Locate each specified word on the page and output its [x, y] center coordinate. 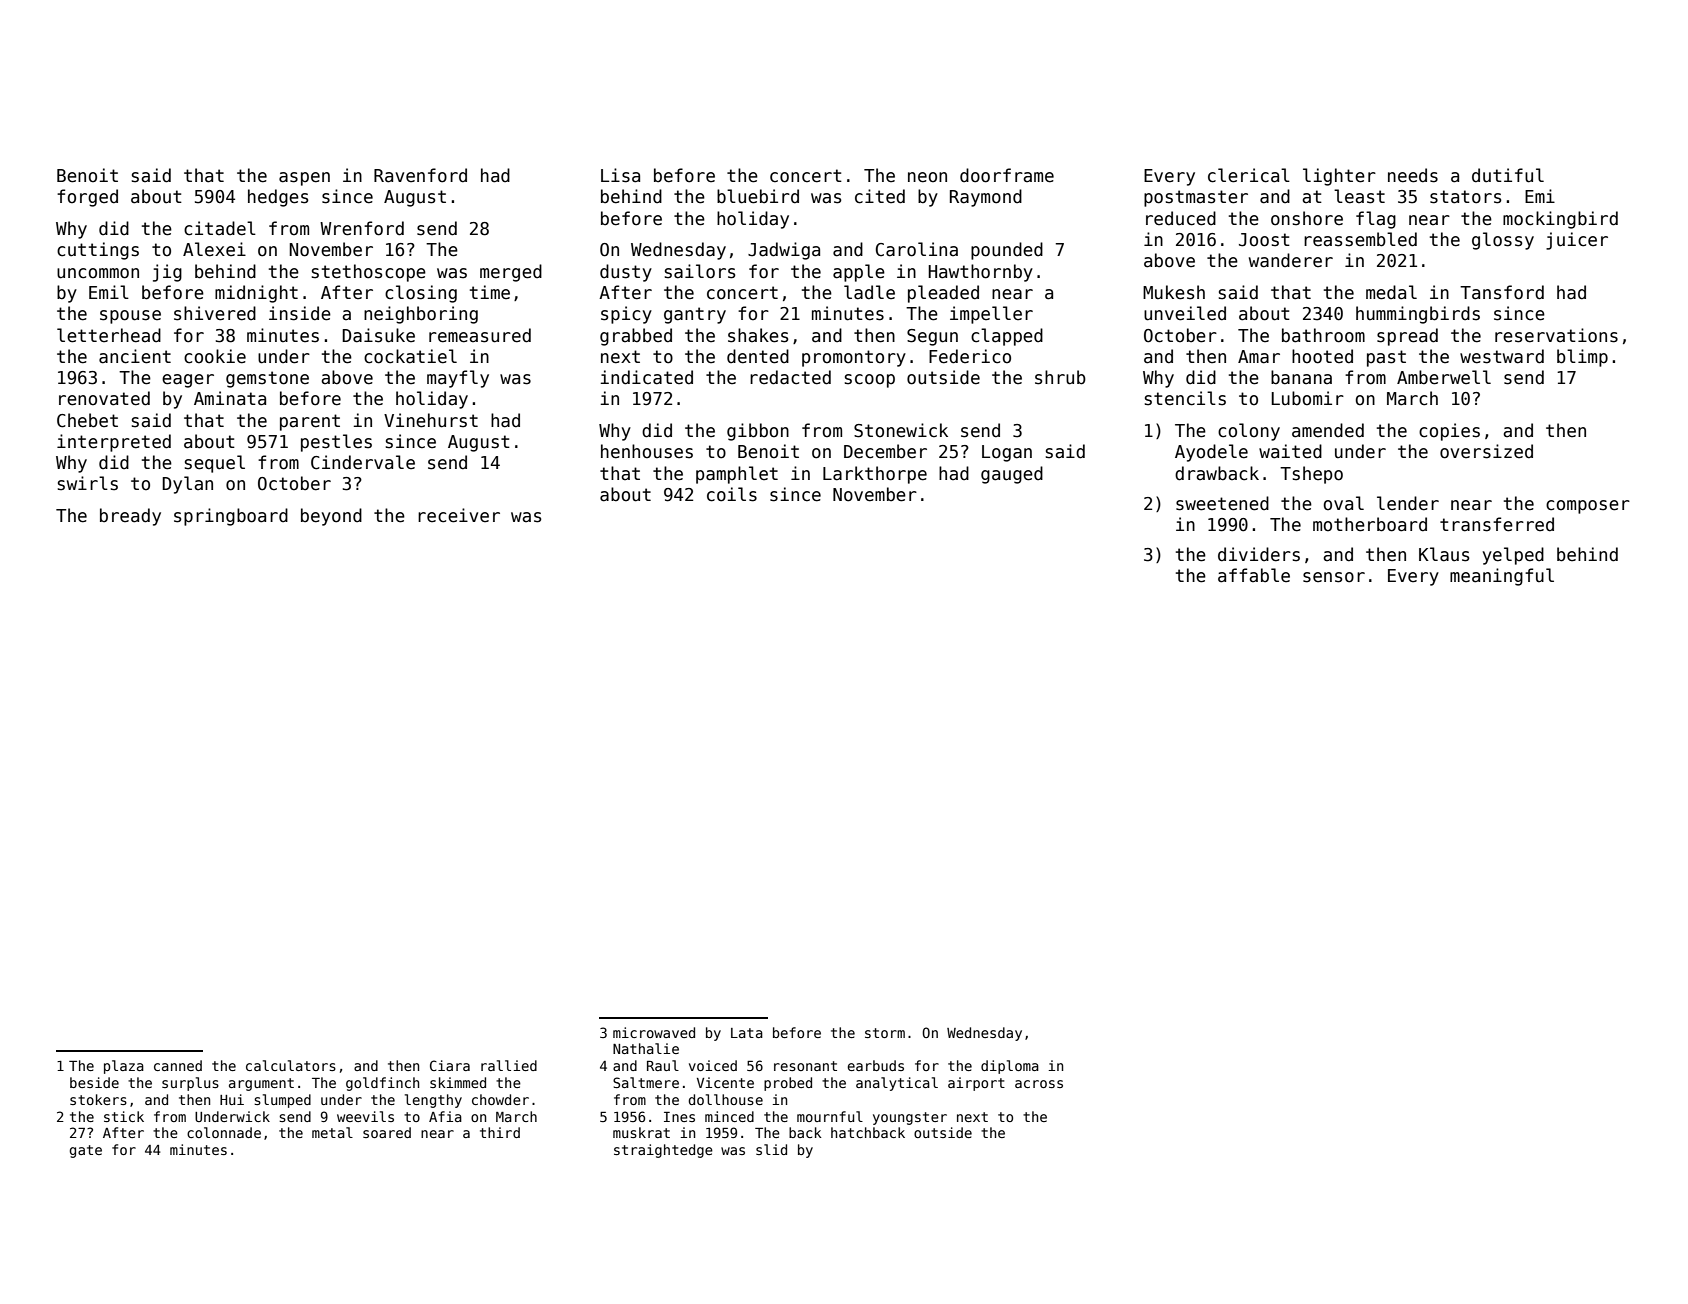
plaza [124, 1067]
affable [1254, 575]
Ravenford [420, 175]
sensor [1334, 577]
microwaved [654, 1032]
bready [130, 517]
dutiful [1508, 175]
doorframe [1007, 175]
